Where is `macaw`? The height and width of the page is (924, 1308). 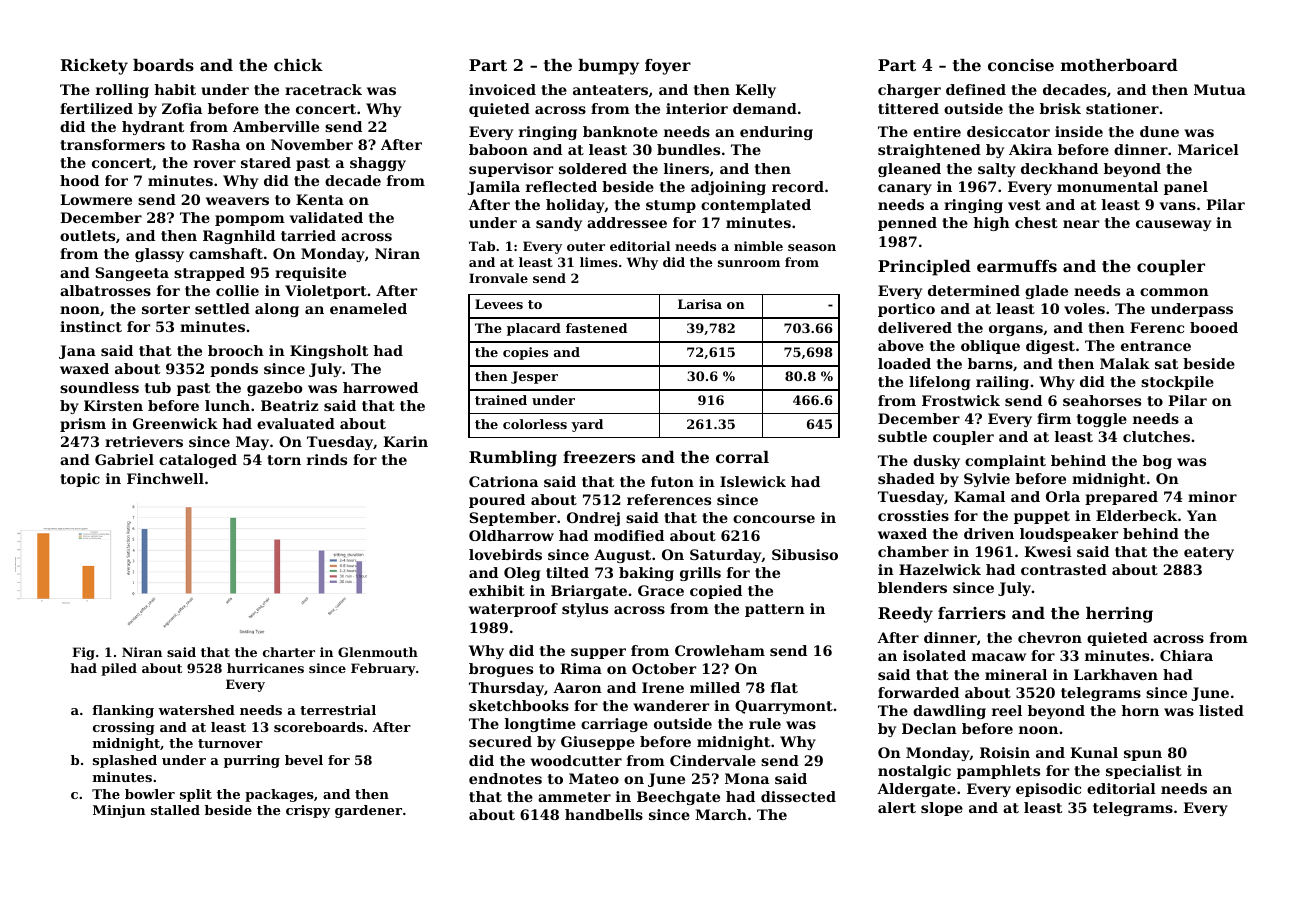
macaw is located at coordinates (999, 657).
